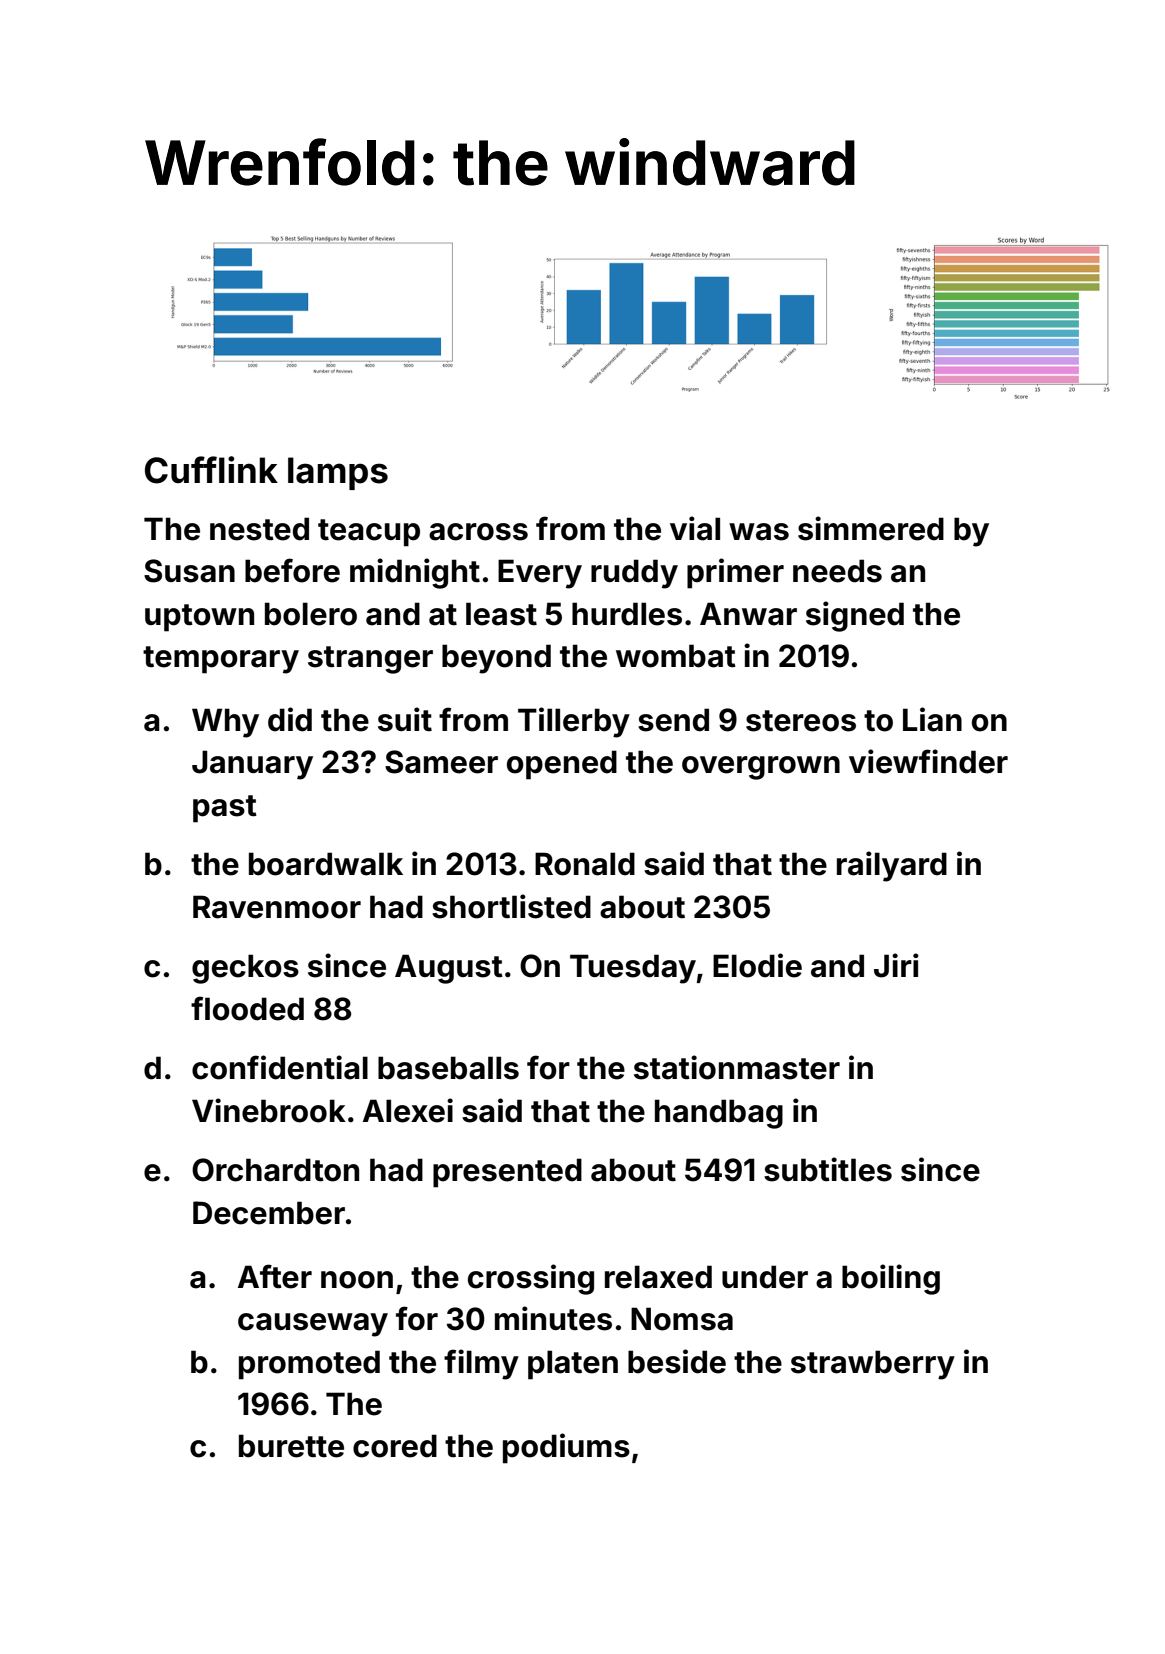 The width and height of the screenshot is (1165, 1654). I want to click on across, so click(478, 532).
